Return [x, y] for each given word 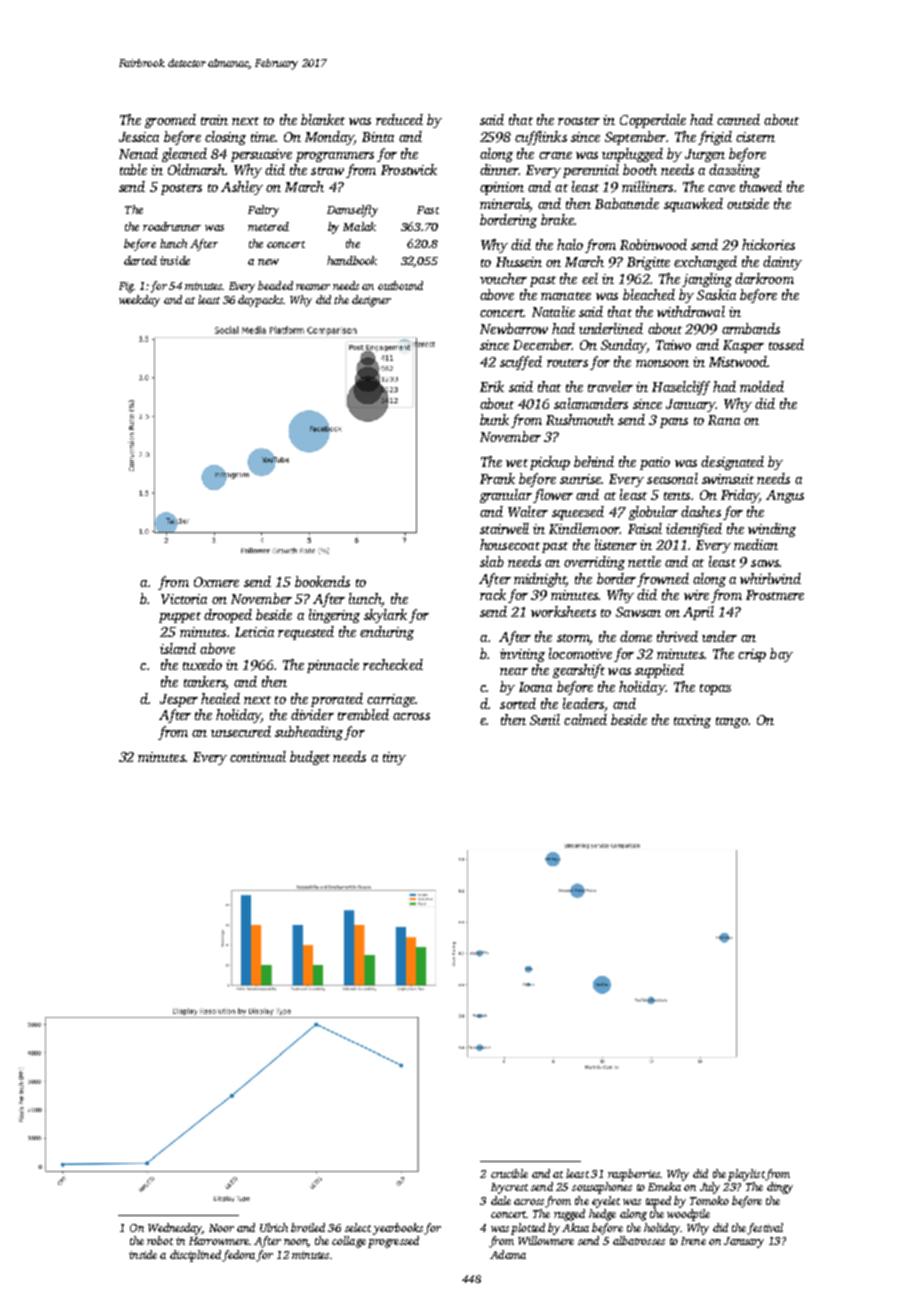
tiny [394, 758]
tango [732, 722]
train [214, 120]
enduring [387, 633]
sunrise [581, 479]
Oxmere [216, 582]
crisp [752, 655]
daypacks [260, 301]
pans [674, 423]
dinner [499, 169]
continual [258, 756]
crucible [509, 1173]
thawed [761, 186]
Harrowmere [219, 1241]
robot [160, 1240]
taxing [692, 721]
